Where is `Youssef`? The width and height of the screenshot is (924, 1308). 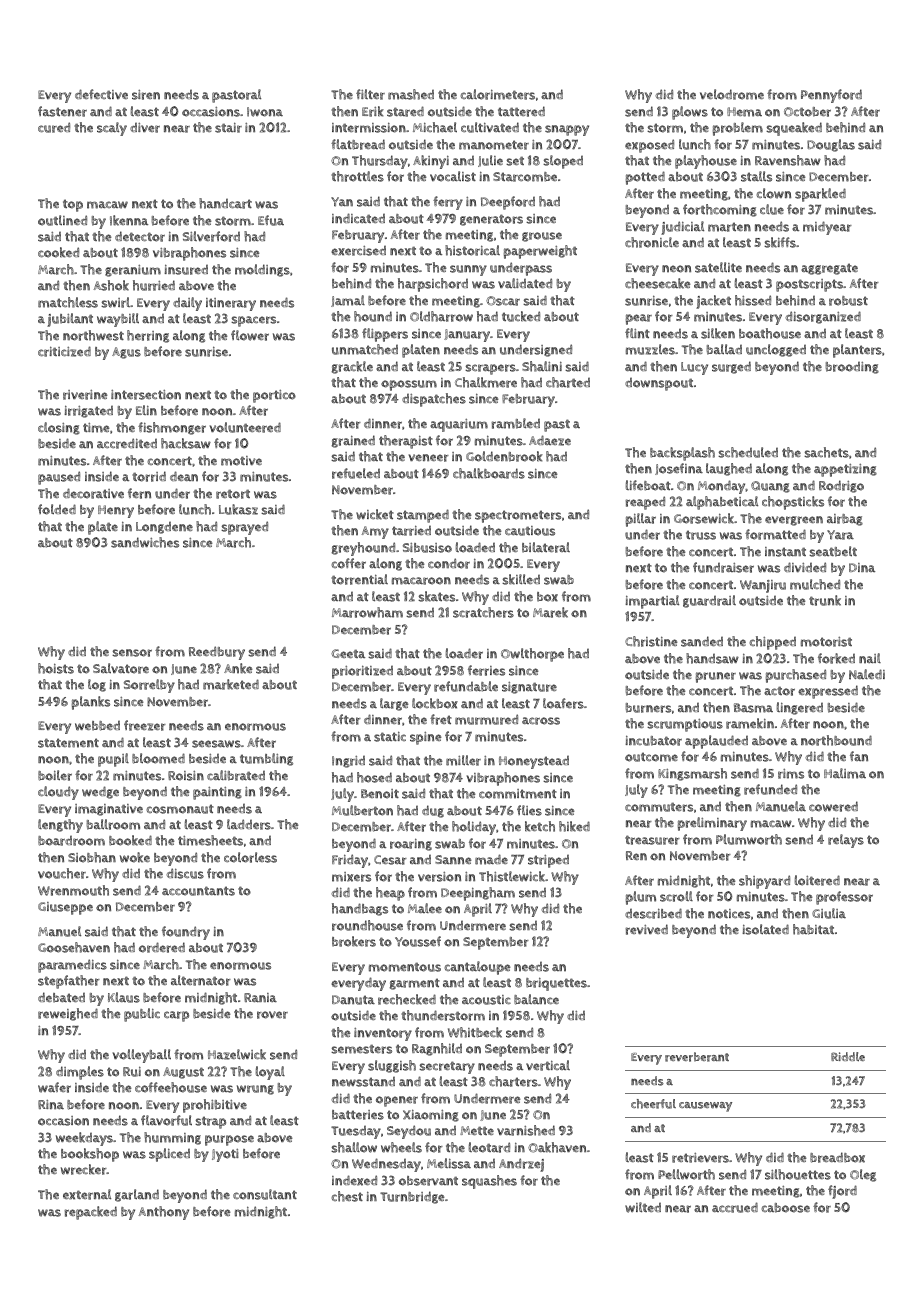
Youssef is located at coordinates (418, 941).
